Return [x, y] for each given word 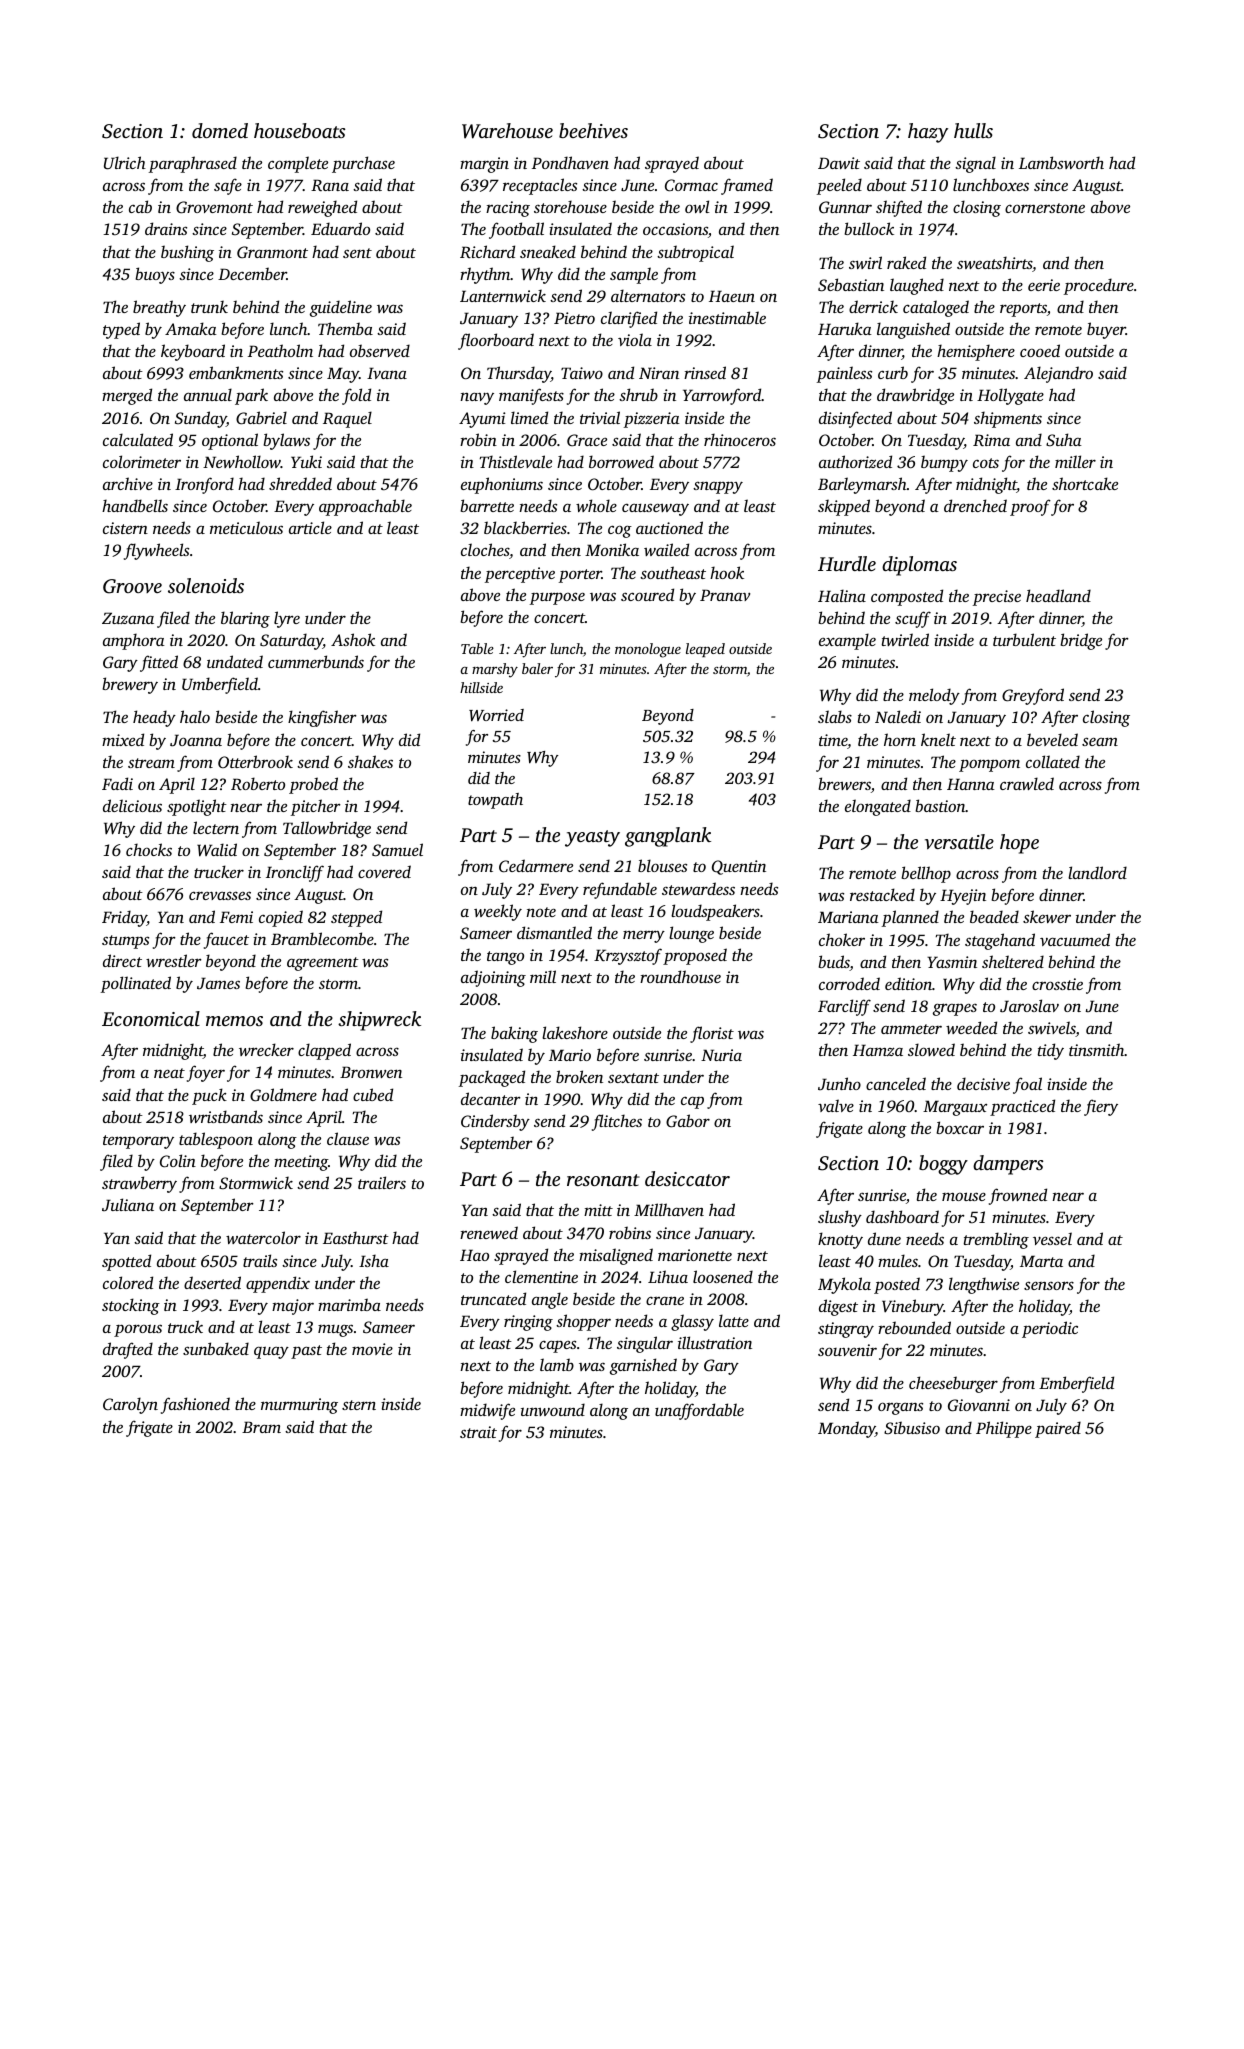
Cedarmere [536, 866]
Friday [124, 918]
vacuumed [1075, 939]
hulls [973, 130]
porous [138, 1330]
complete [298, 164]
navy [477, 398]
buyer [1106, 330]
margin [484, 165]
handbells [135, 505]
